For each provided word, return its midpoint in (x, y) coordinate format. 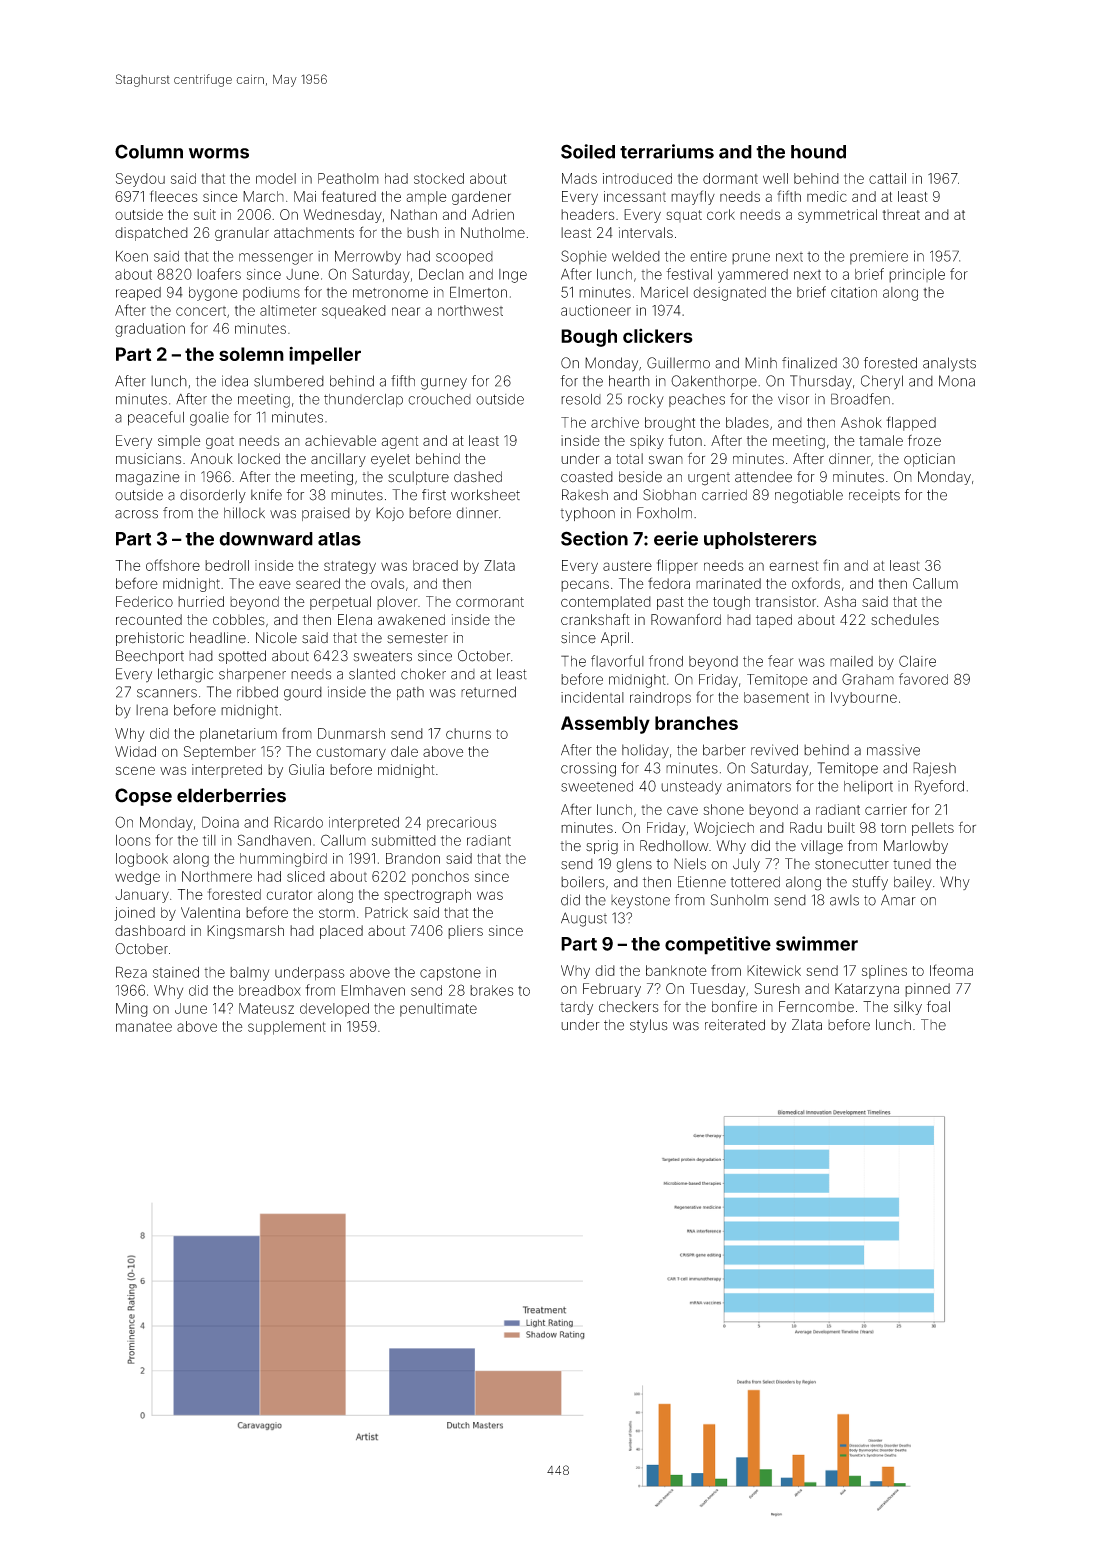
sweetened (597, 786)
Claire (917, 661)
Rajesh (934, 769)
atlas (339, 539)
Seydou (140, 180)
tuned (912, 864)
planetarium (238, 735)
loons (133, 840)
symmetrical (837, 216)
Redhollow (674, 846)
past (670, 603)
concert (201, 311)
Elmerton (478, 292)
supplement (287, 1028)
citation (854, 292)
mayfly (693, 197)
